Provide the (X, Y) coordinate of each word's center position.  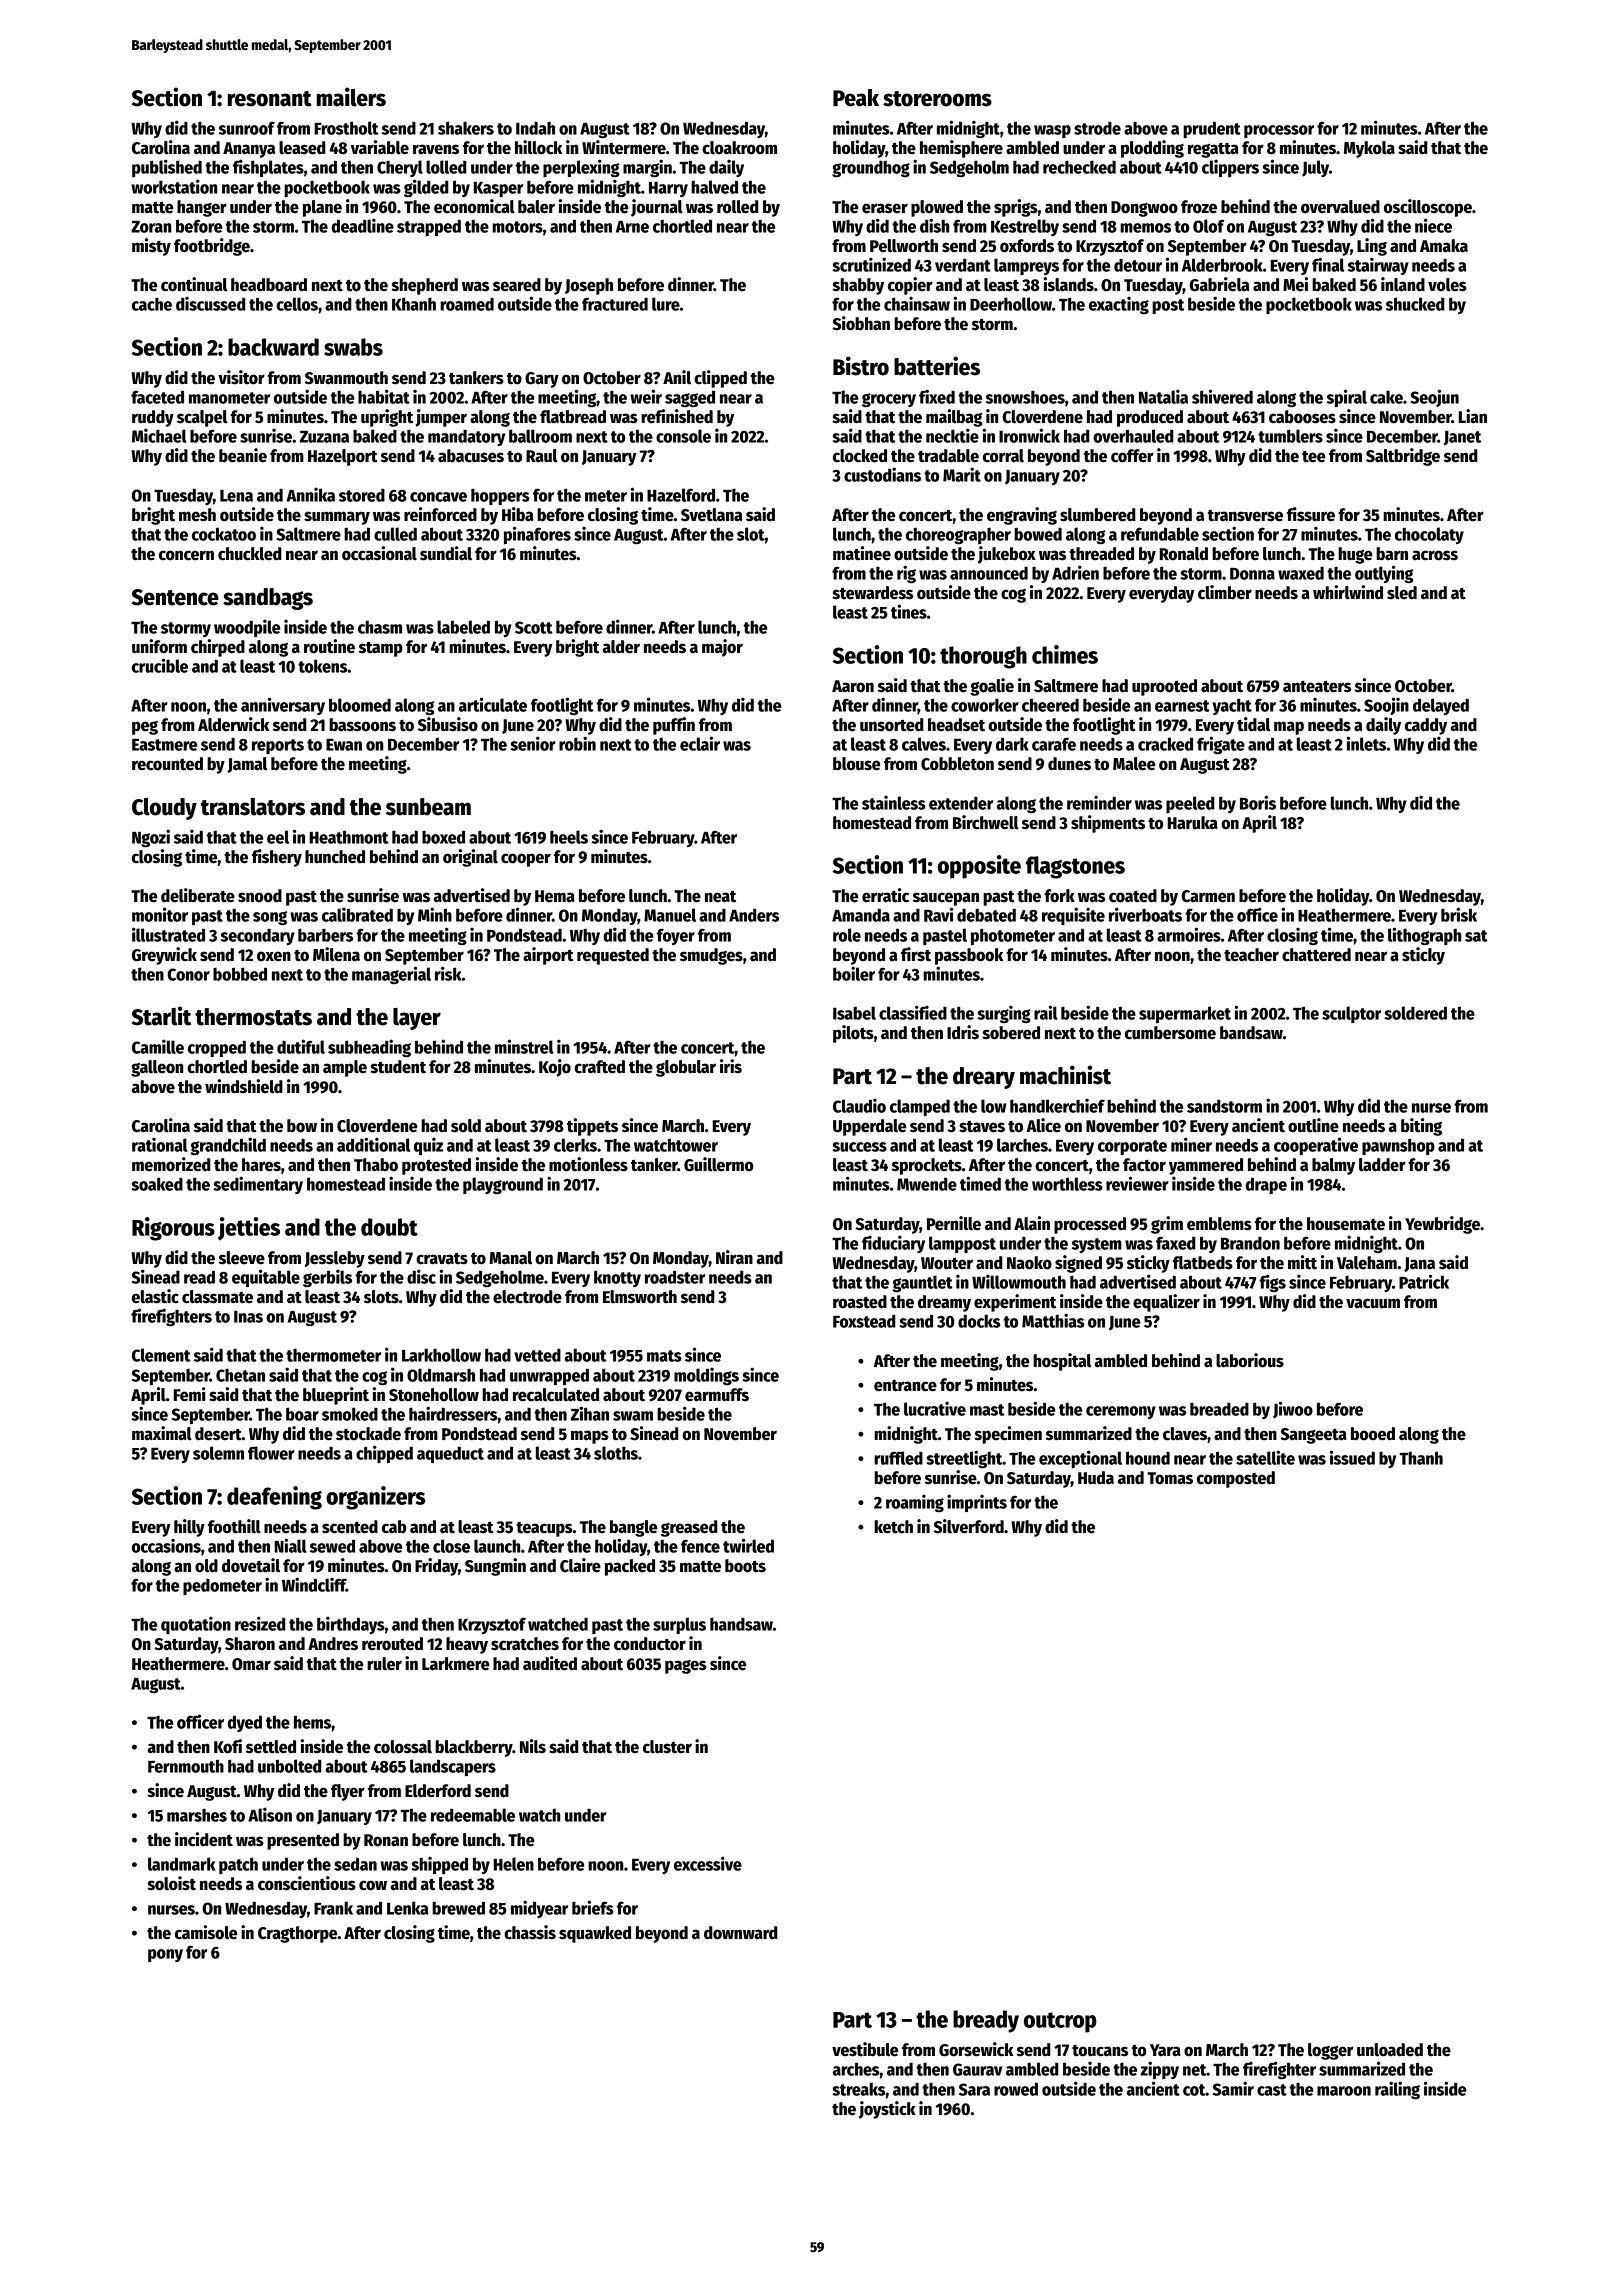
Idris (963, 1032)
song (270, 918)
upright (387, 418)
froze (1199, 207)
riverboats (1145, 914)
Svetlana (711, 515)
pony (165, 1955)
